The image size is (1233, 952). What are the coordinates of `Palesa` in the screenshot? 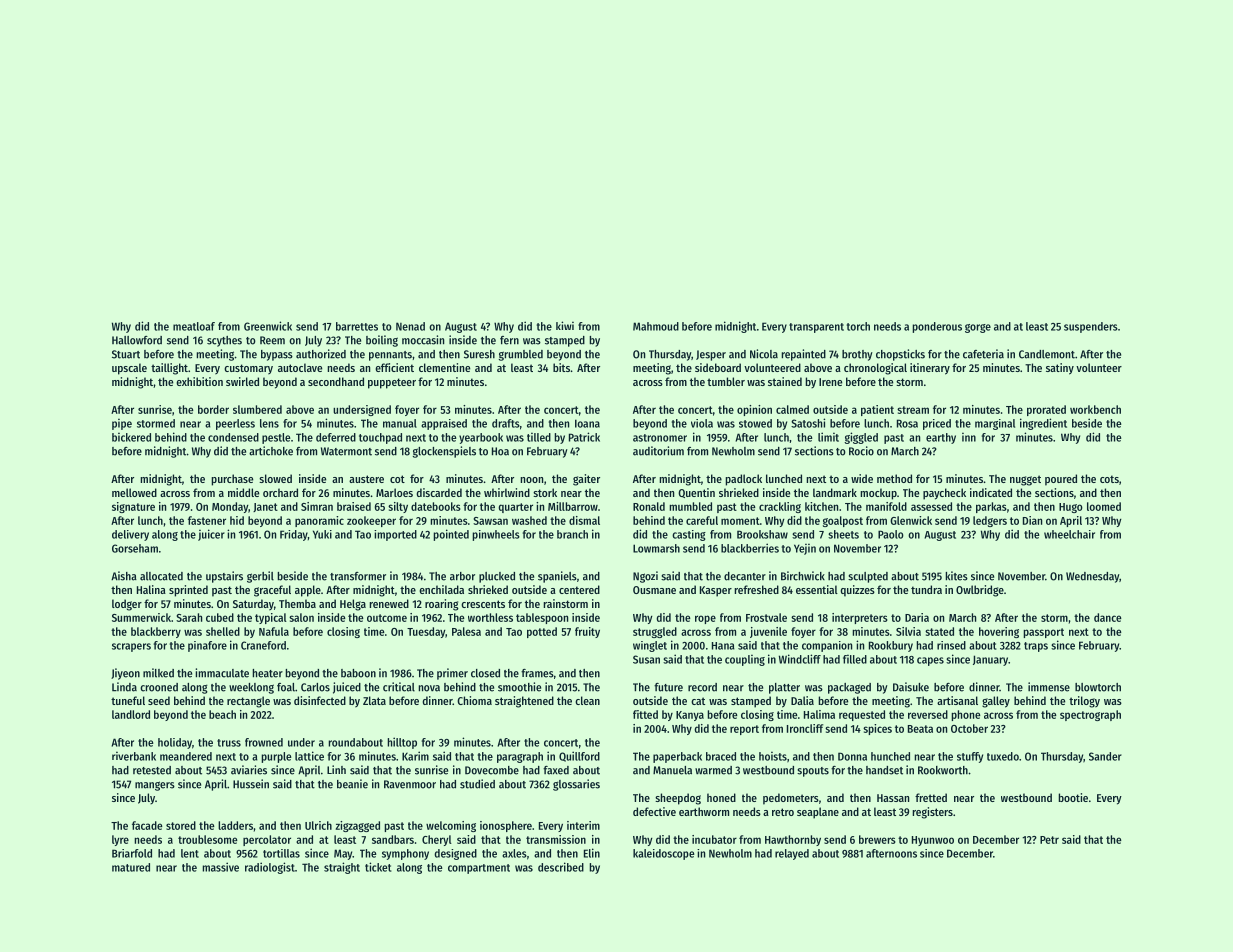 It's located at (466, 631).
